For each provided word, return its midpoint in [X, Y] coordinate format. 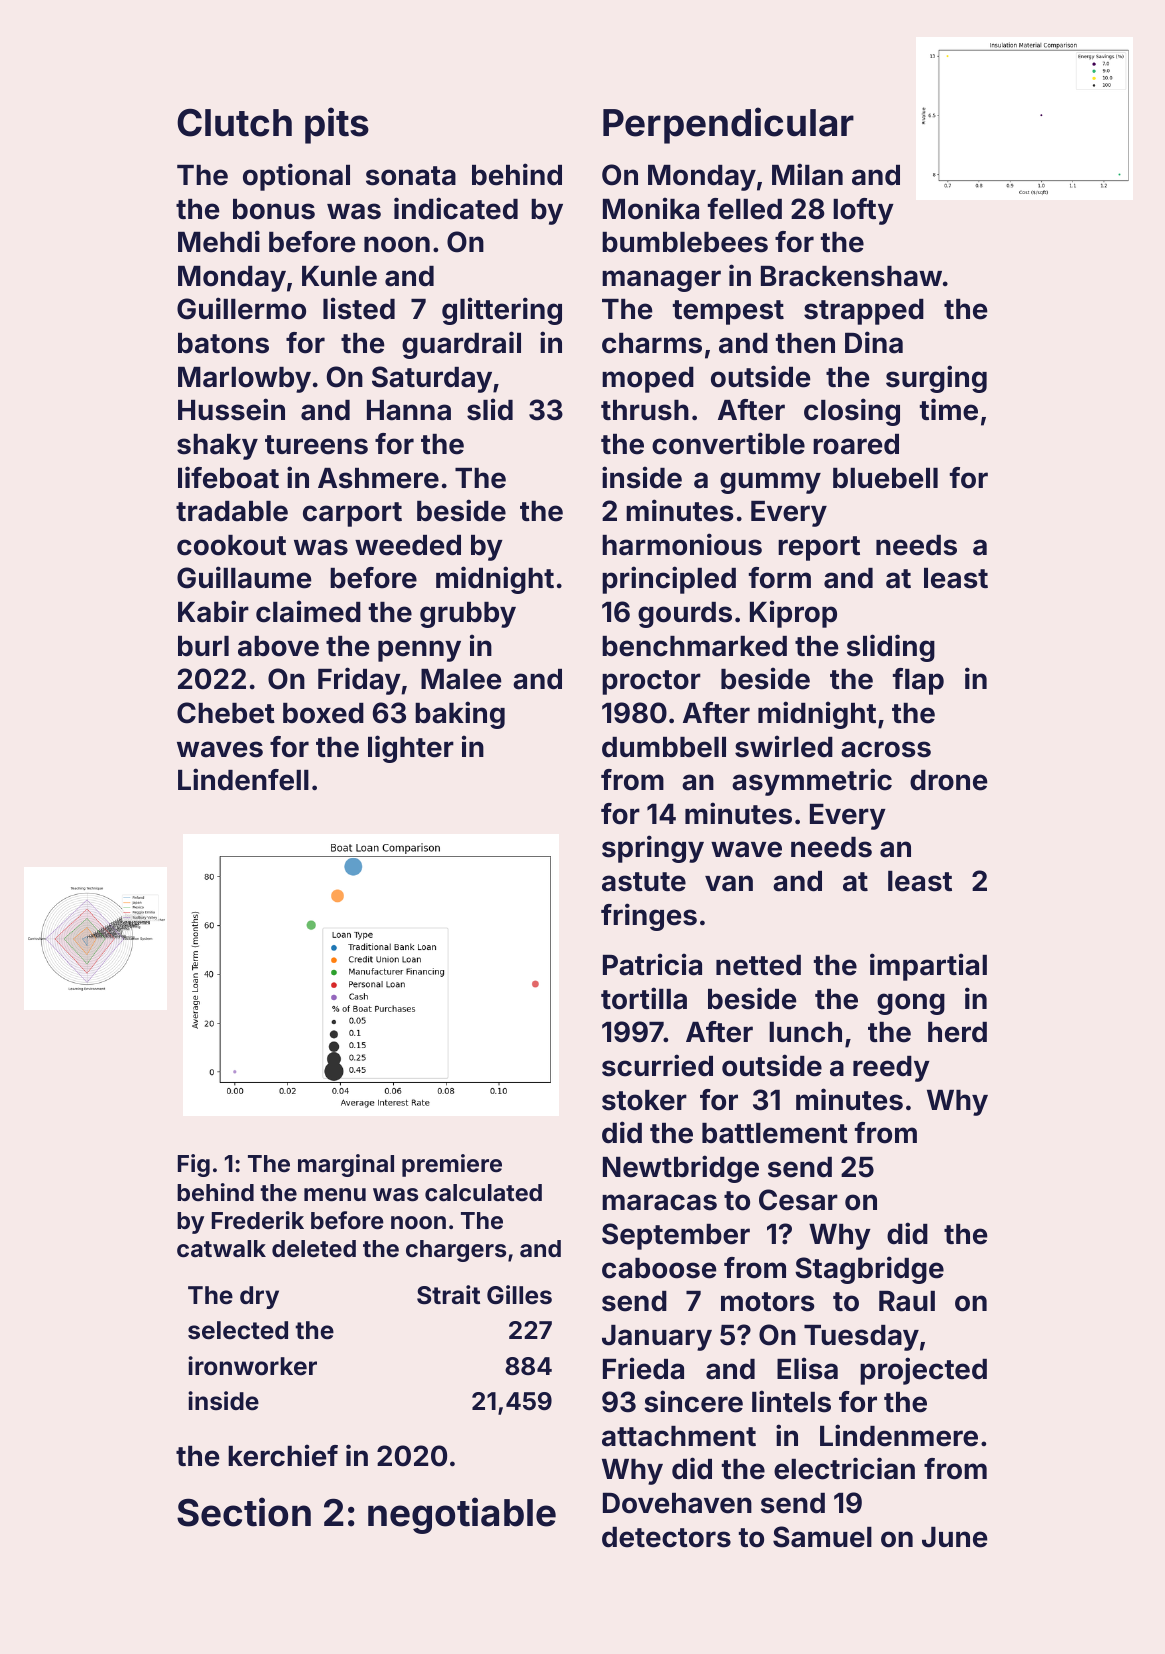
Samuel [822, 1537]
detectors [666, 1537]
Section [244, 1512]
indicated [456, 208]
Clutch [234, 123]
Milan [807, 174]
